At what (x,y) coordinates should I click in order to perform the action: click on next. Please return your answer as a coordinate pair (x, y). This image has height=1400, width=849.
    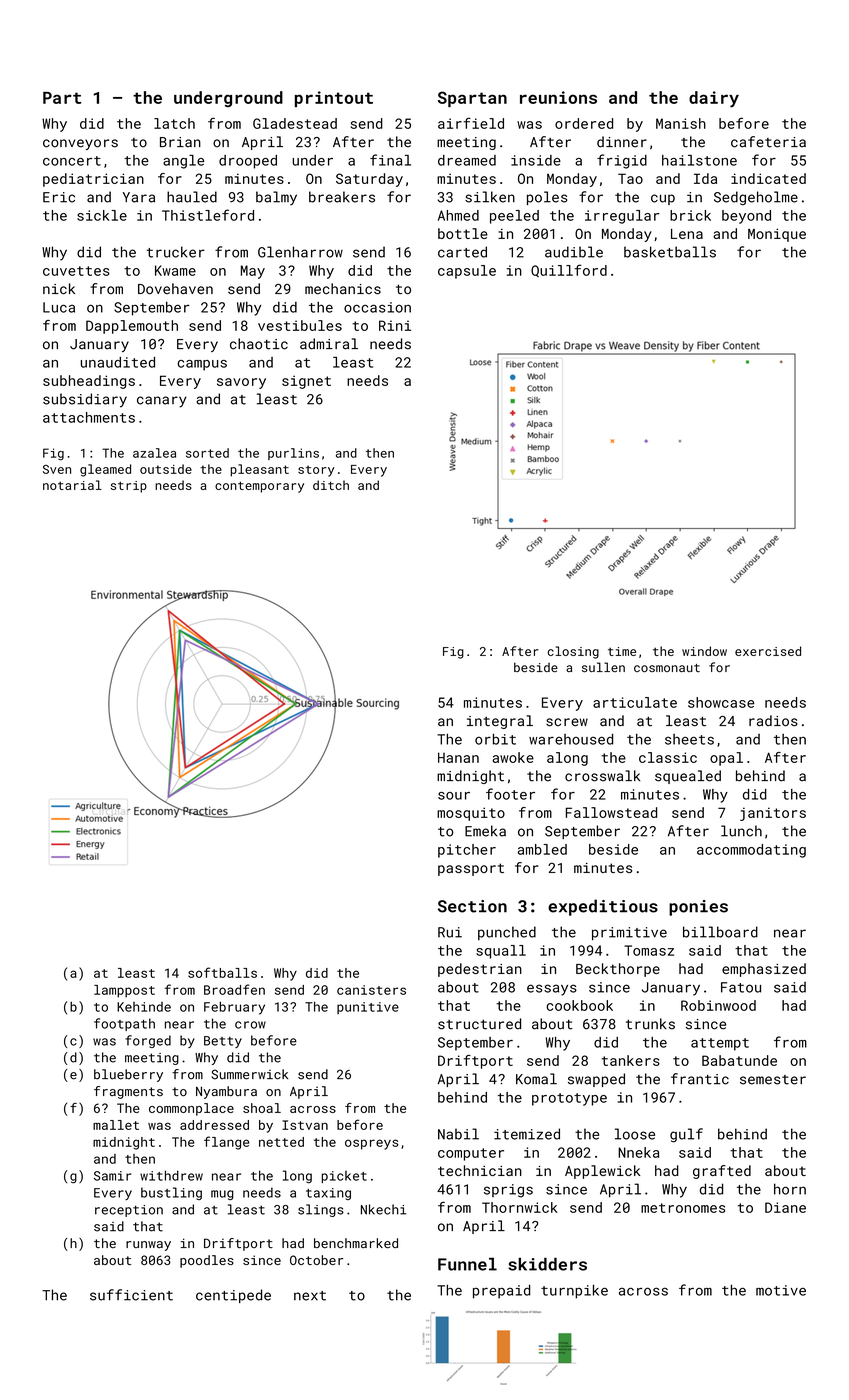
    Looking at the image, I should click on (310, 1296).
